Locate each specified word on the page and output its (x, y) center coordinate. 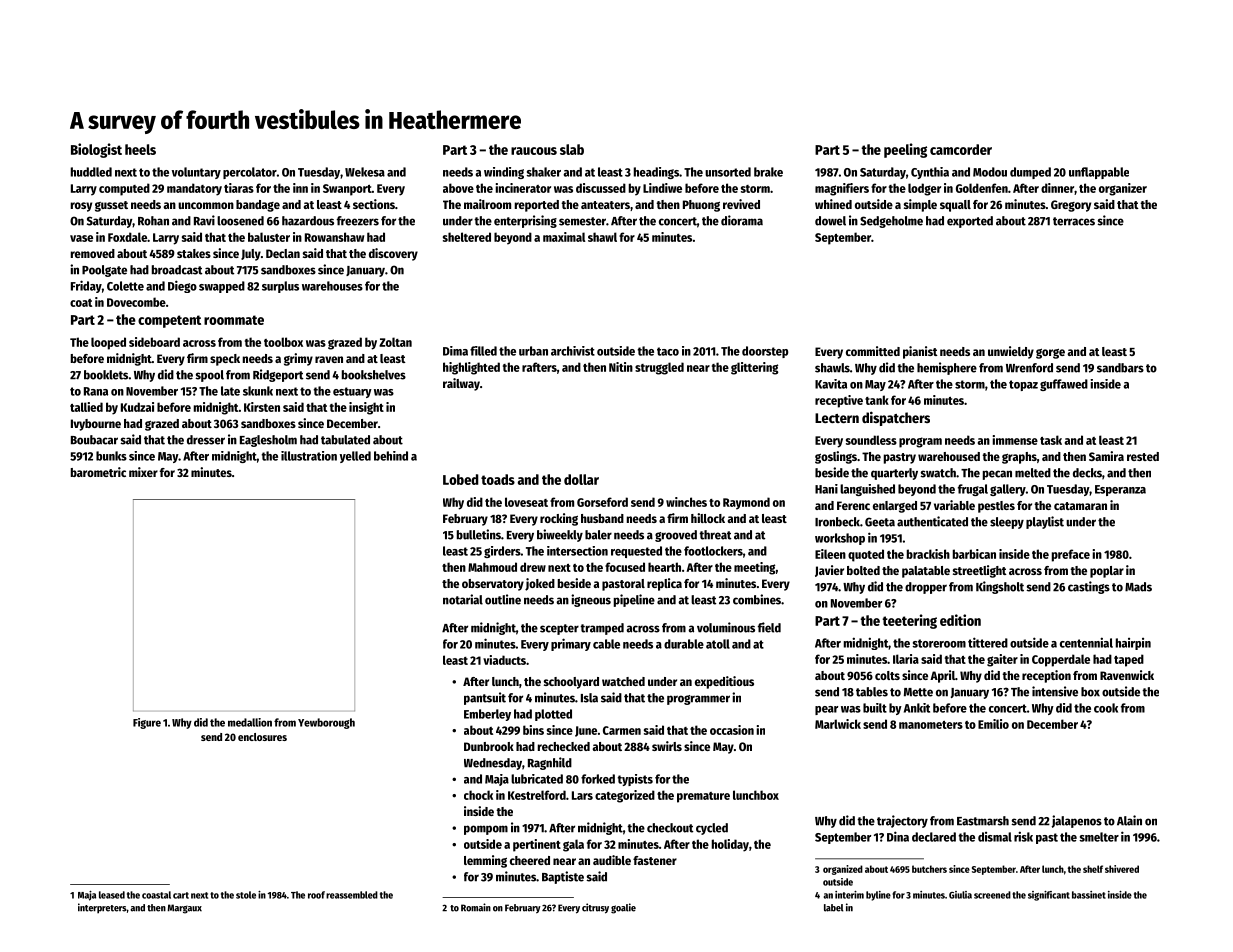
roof (316, 895)
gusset (111, 206)
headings (656, 173)
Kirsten (262, 407)
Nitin (621, 367)
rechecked (564, 746)
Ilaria (906, 659)
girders (502, 552)
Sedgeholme (891, 222)
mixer (143, 472)
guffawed (1064, 385)
